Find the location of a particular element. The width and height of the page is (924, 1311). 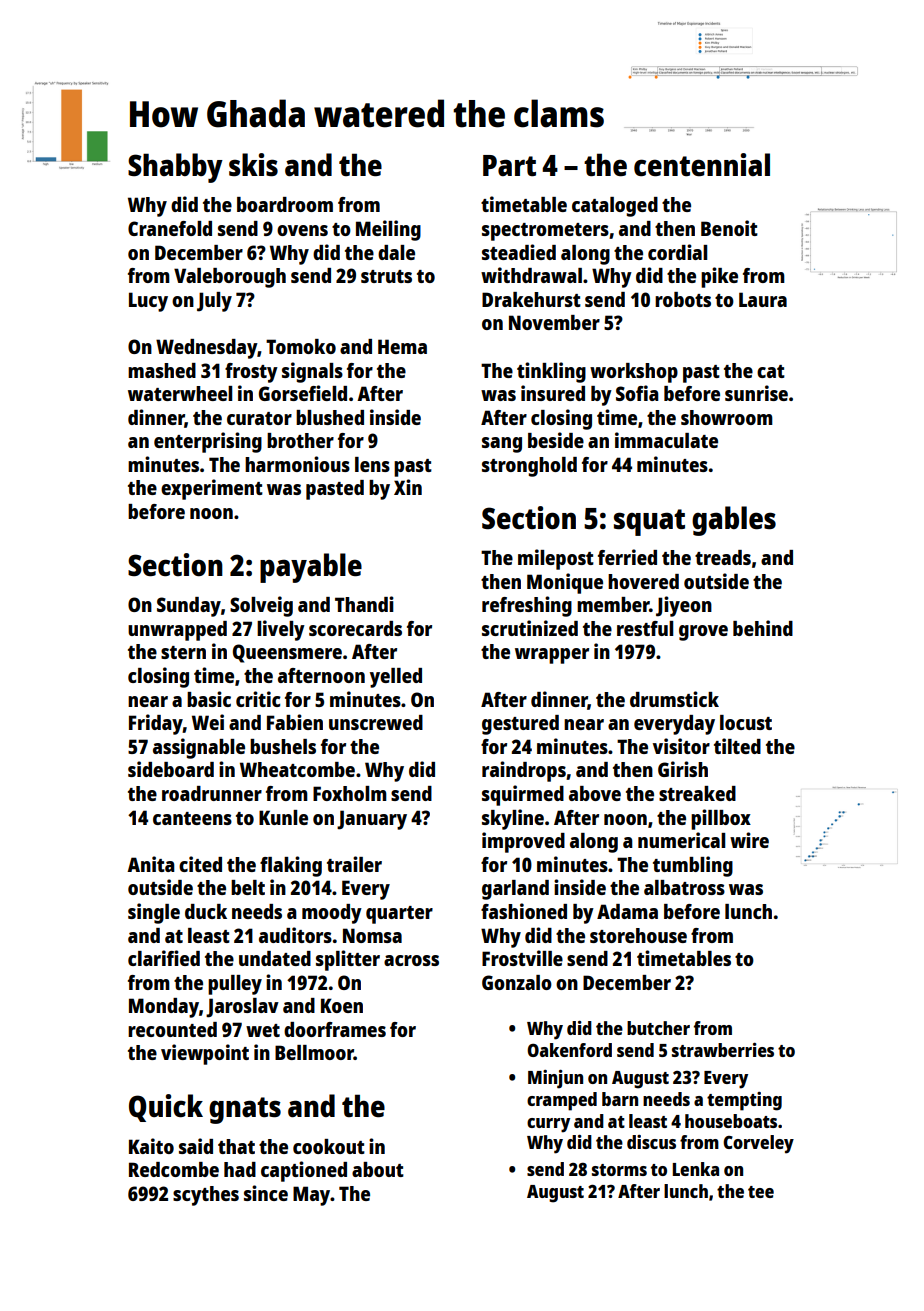

robots is located at coordinates (683, 299).
